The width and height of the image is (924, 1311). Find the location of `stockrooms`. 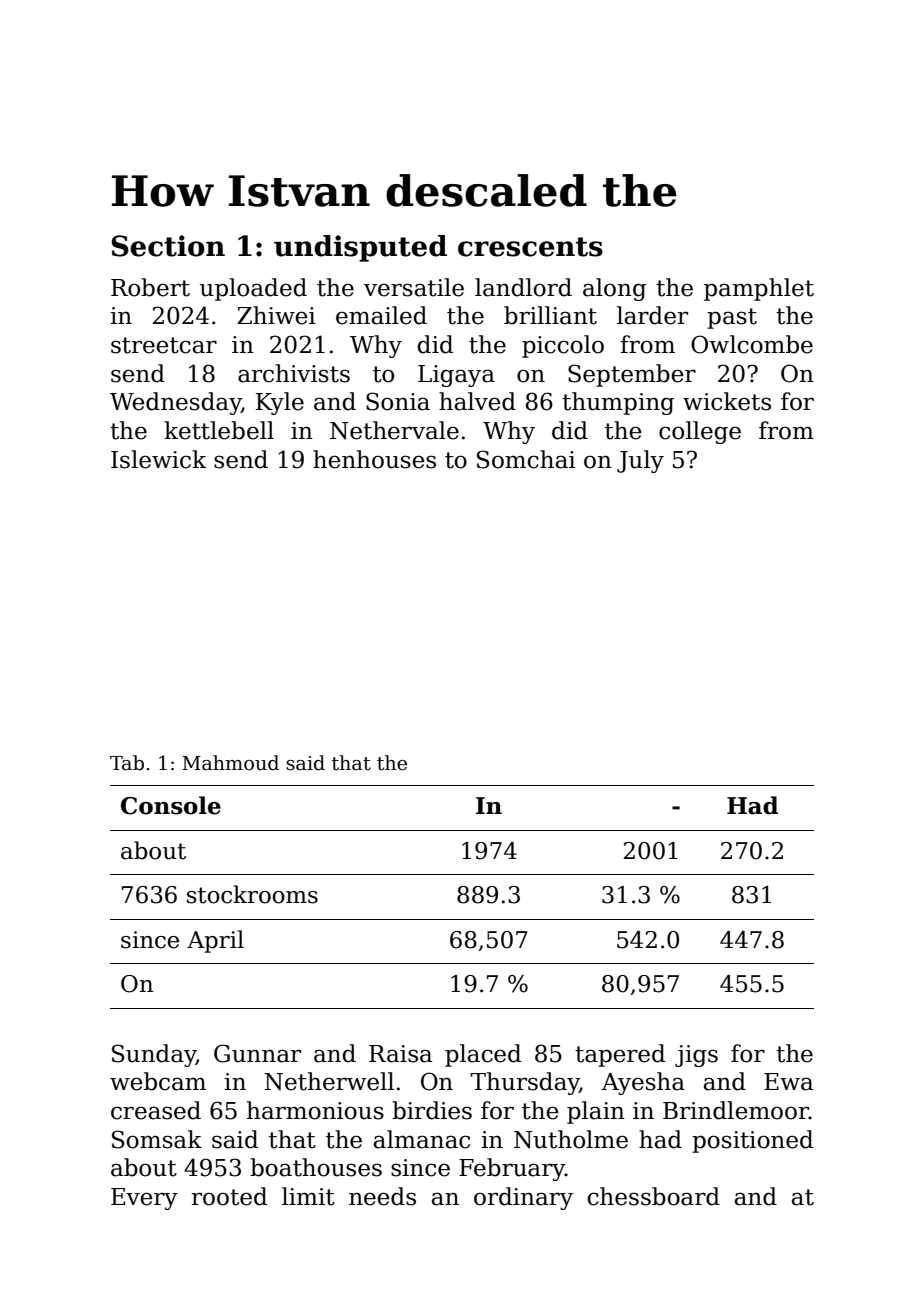

stockrooms is located at coordinates (252, 894).
